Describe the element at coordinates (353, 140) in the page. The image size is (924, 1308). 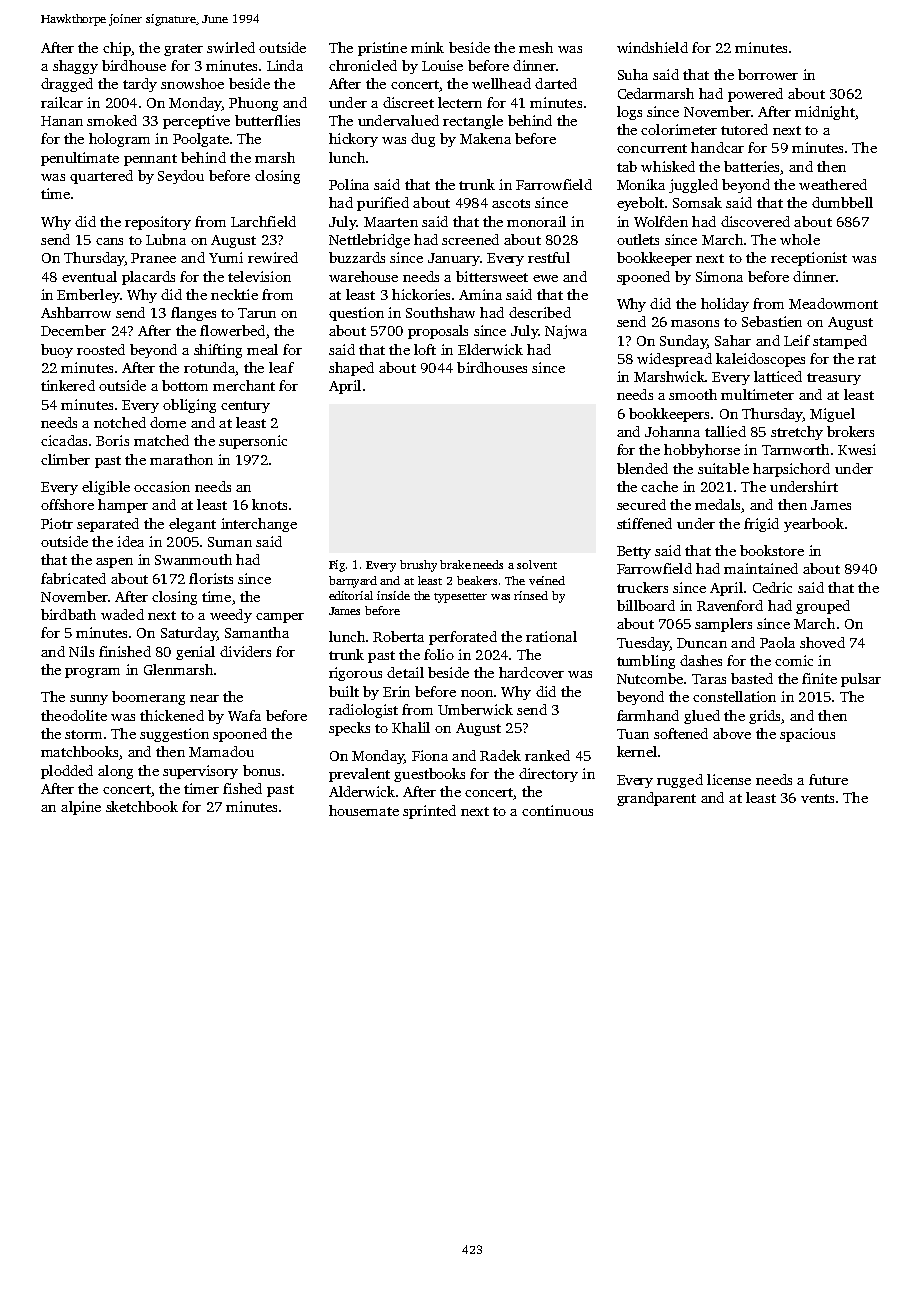
I see `hickory` at that location.
